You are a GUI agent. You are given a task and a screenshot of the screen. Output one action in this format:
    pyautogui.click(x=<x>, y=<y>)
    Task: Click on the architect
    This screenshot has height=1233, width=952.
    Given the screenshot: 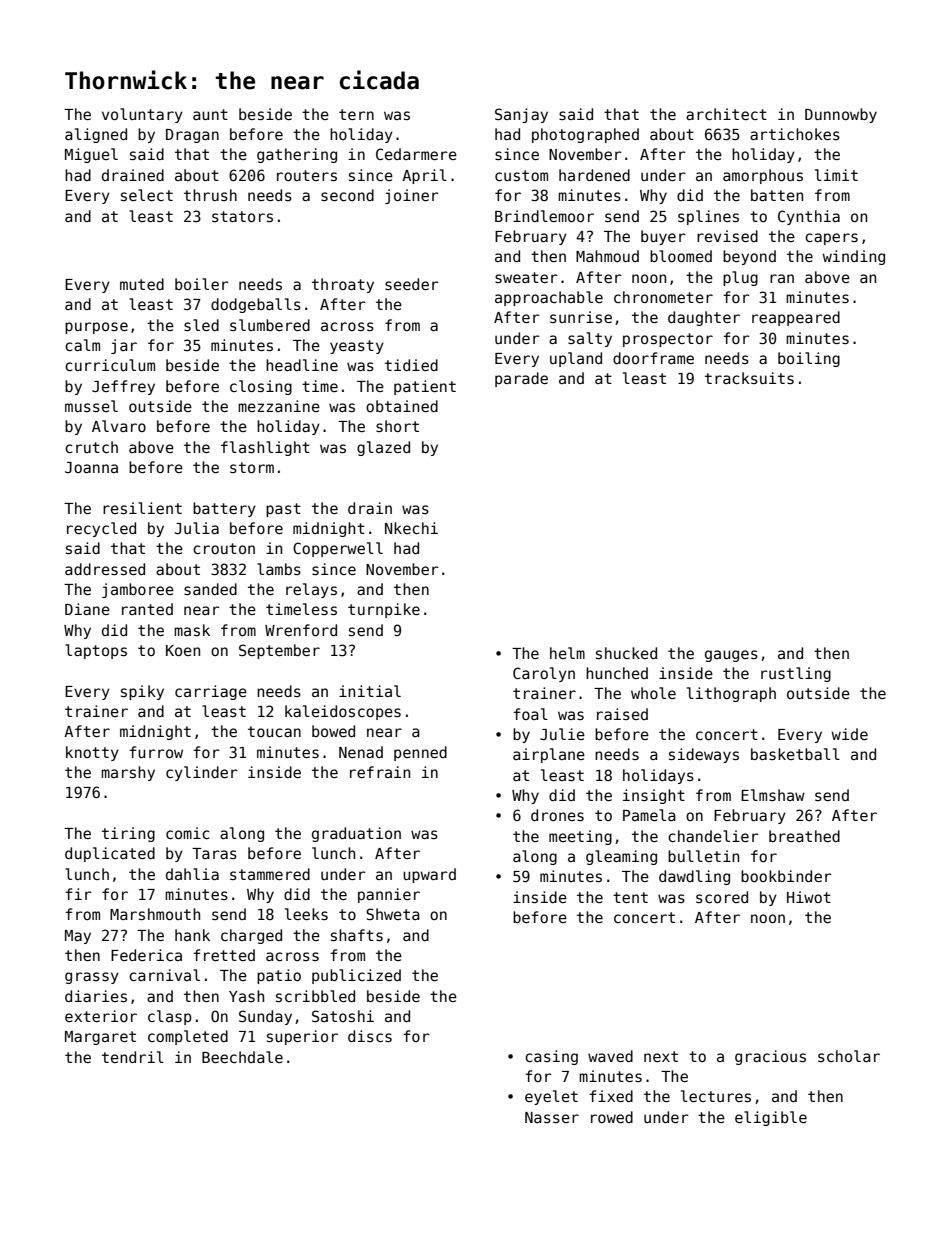 What is the action you would take?
    pyautogui.click(x=726, y=114)
